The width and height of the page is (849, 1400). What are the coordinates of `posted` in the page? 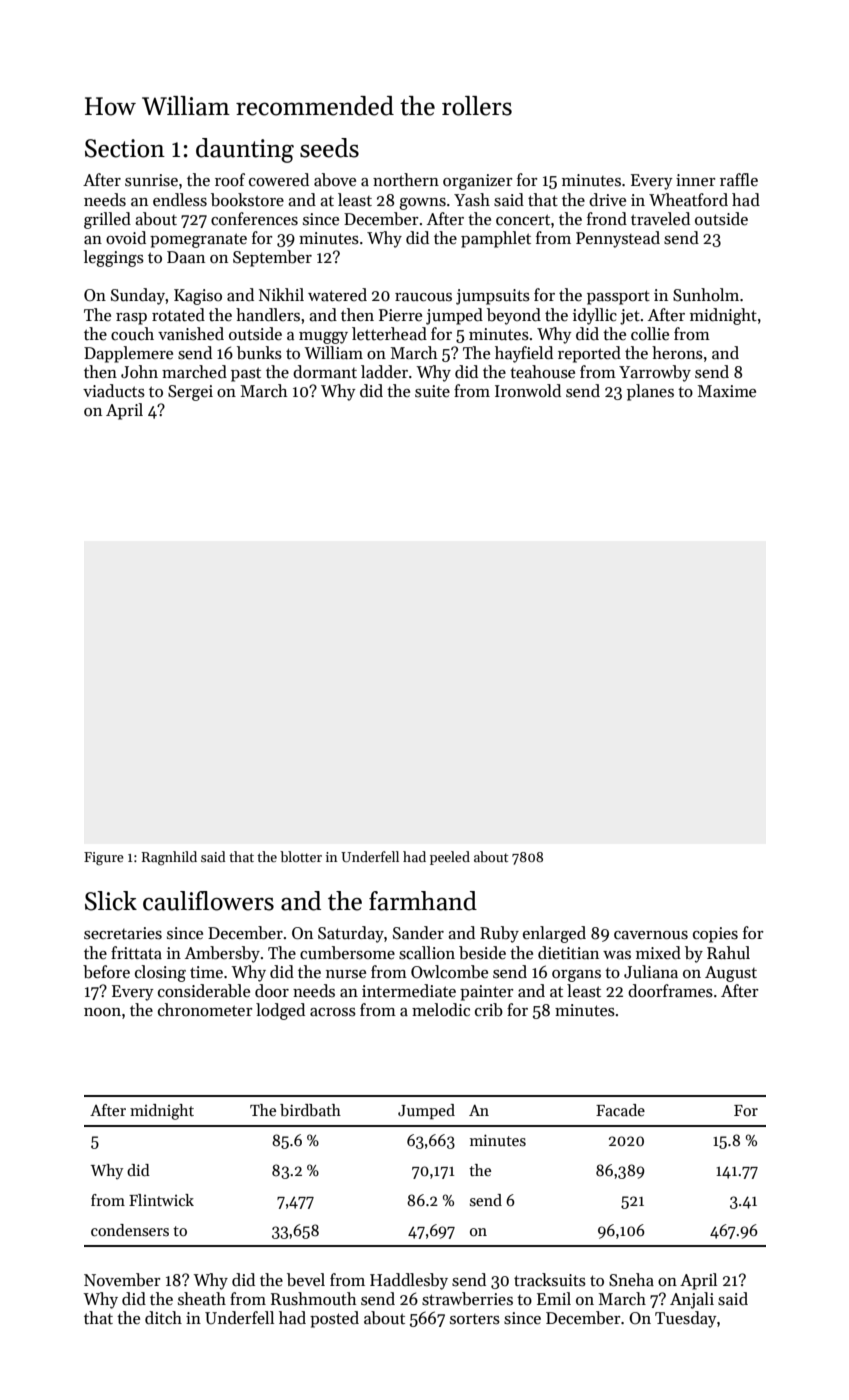 It's located at (334, 1319).
